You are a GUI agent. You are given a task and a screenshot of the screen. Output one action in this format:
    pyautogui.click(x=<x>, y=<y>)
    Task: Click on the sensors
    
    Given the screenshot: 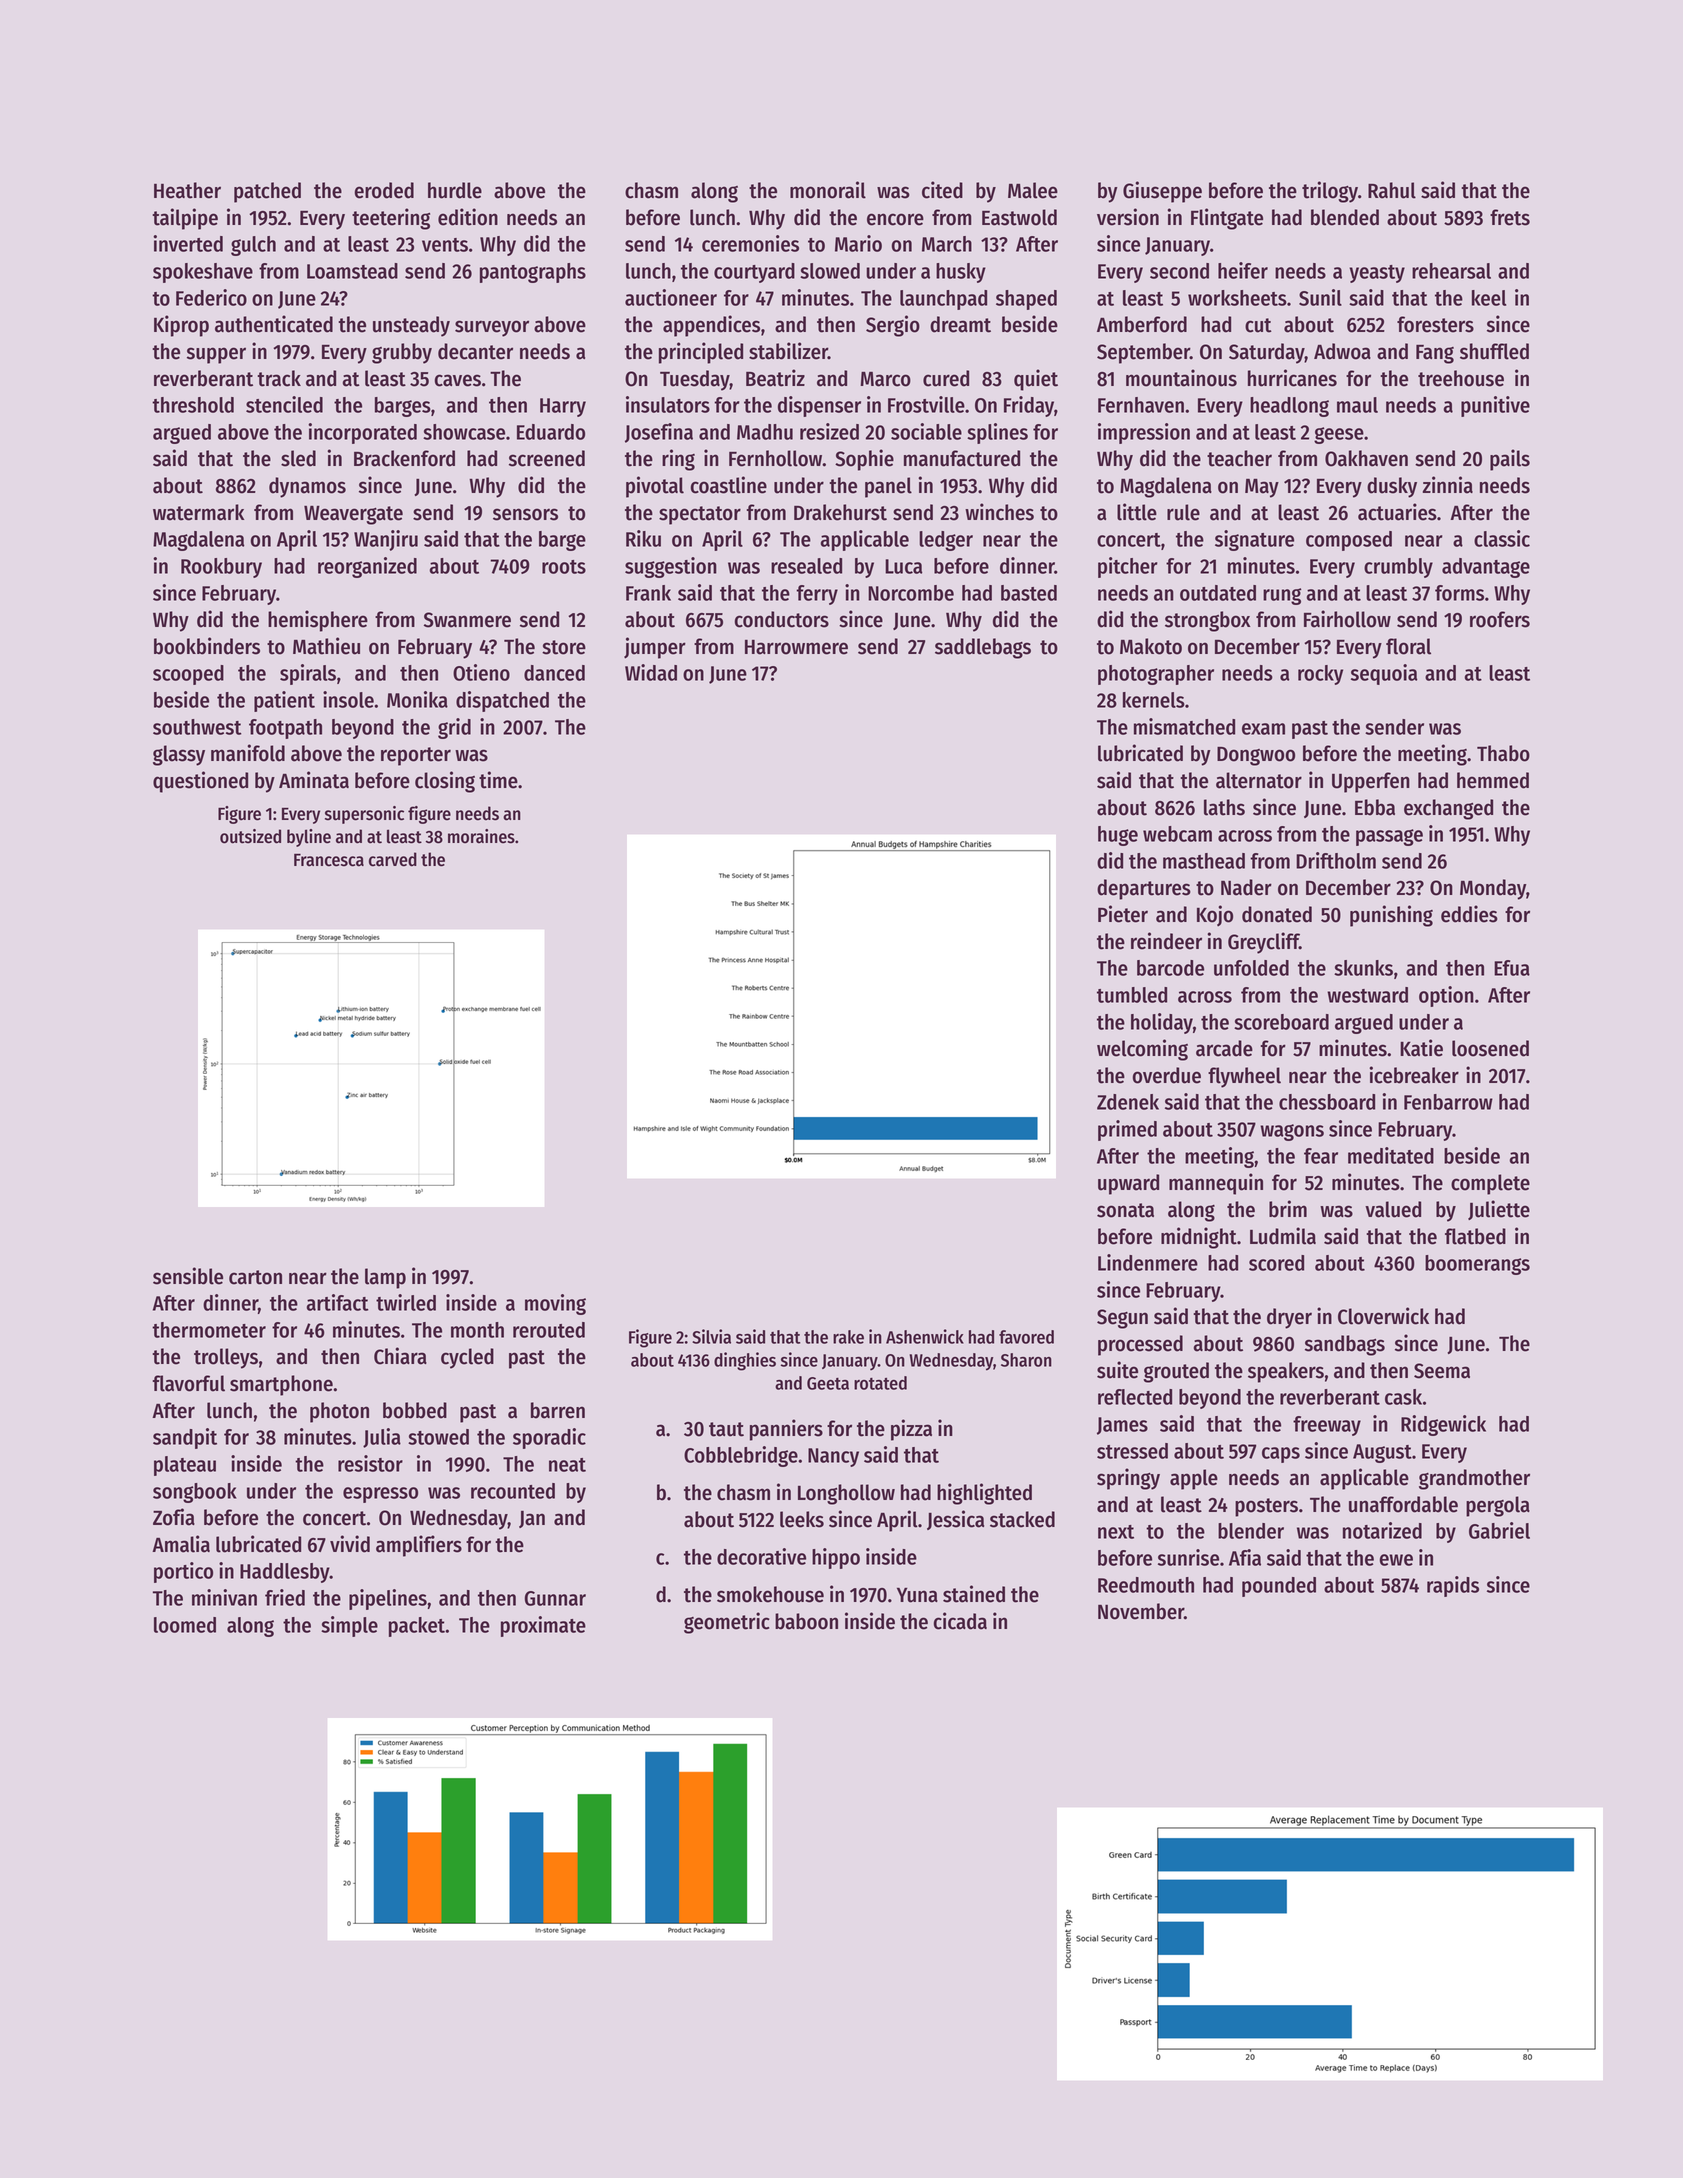 What is the action you would take?
    pyautogui.click(x=525, y=514)
